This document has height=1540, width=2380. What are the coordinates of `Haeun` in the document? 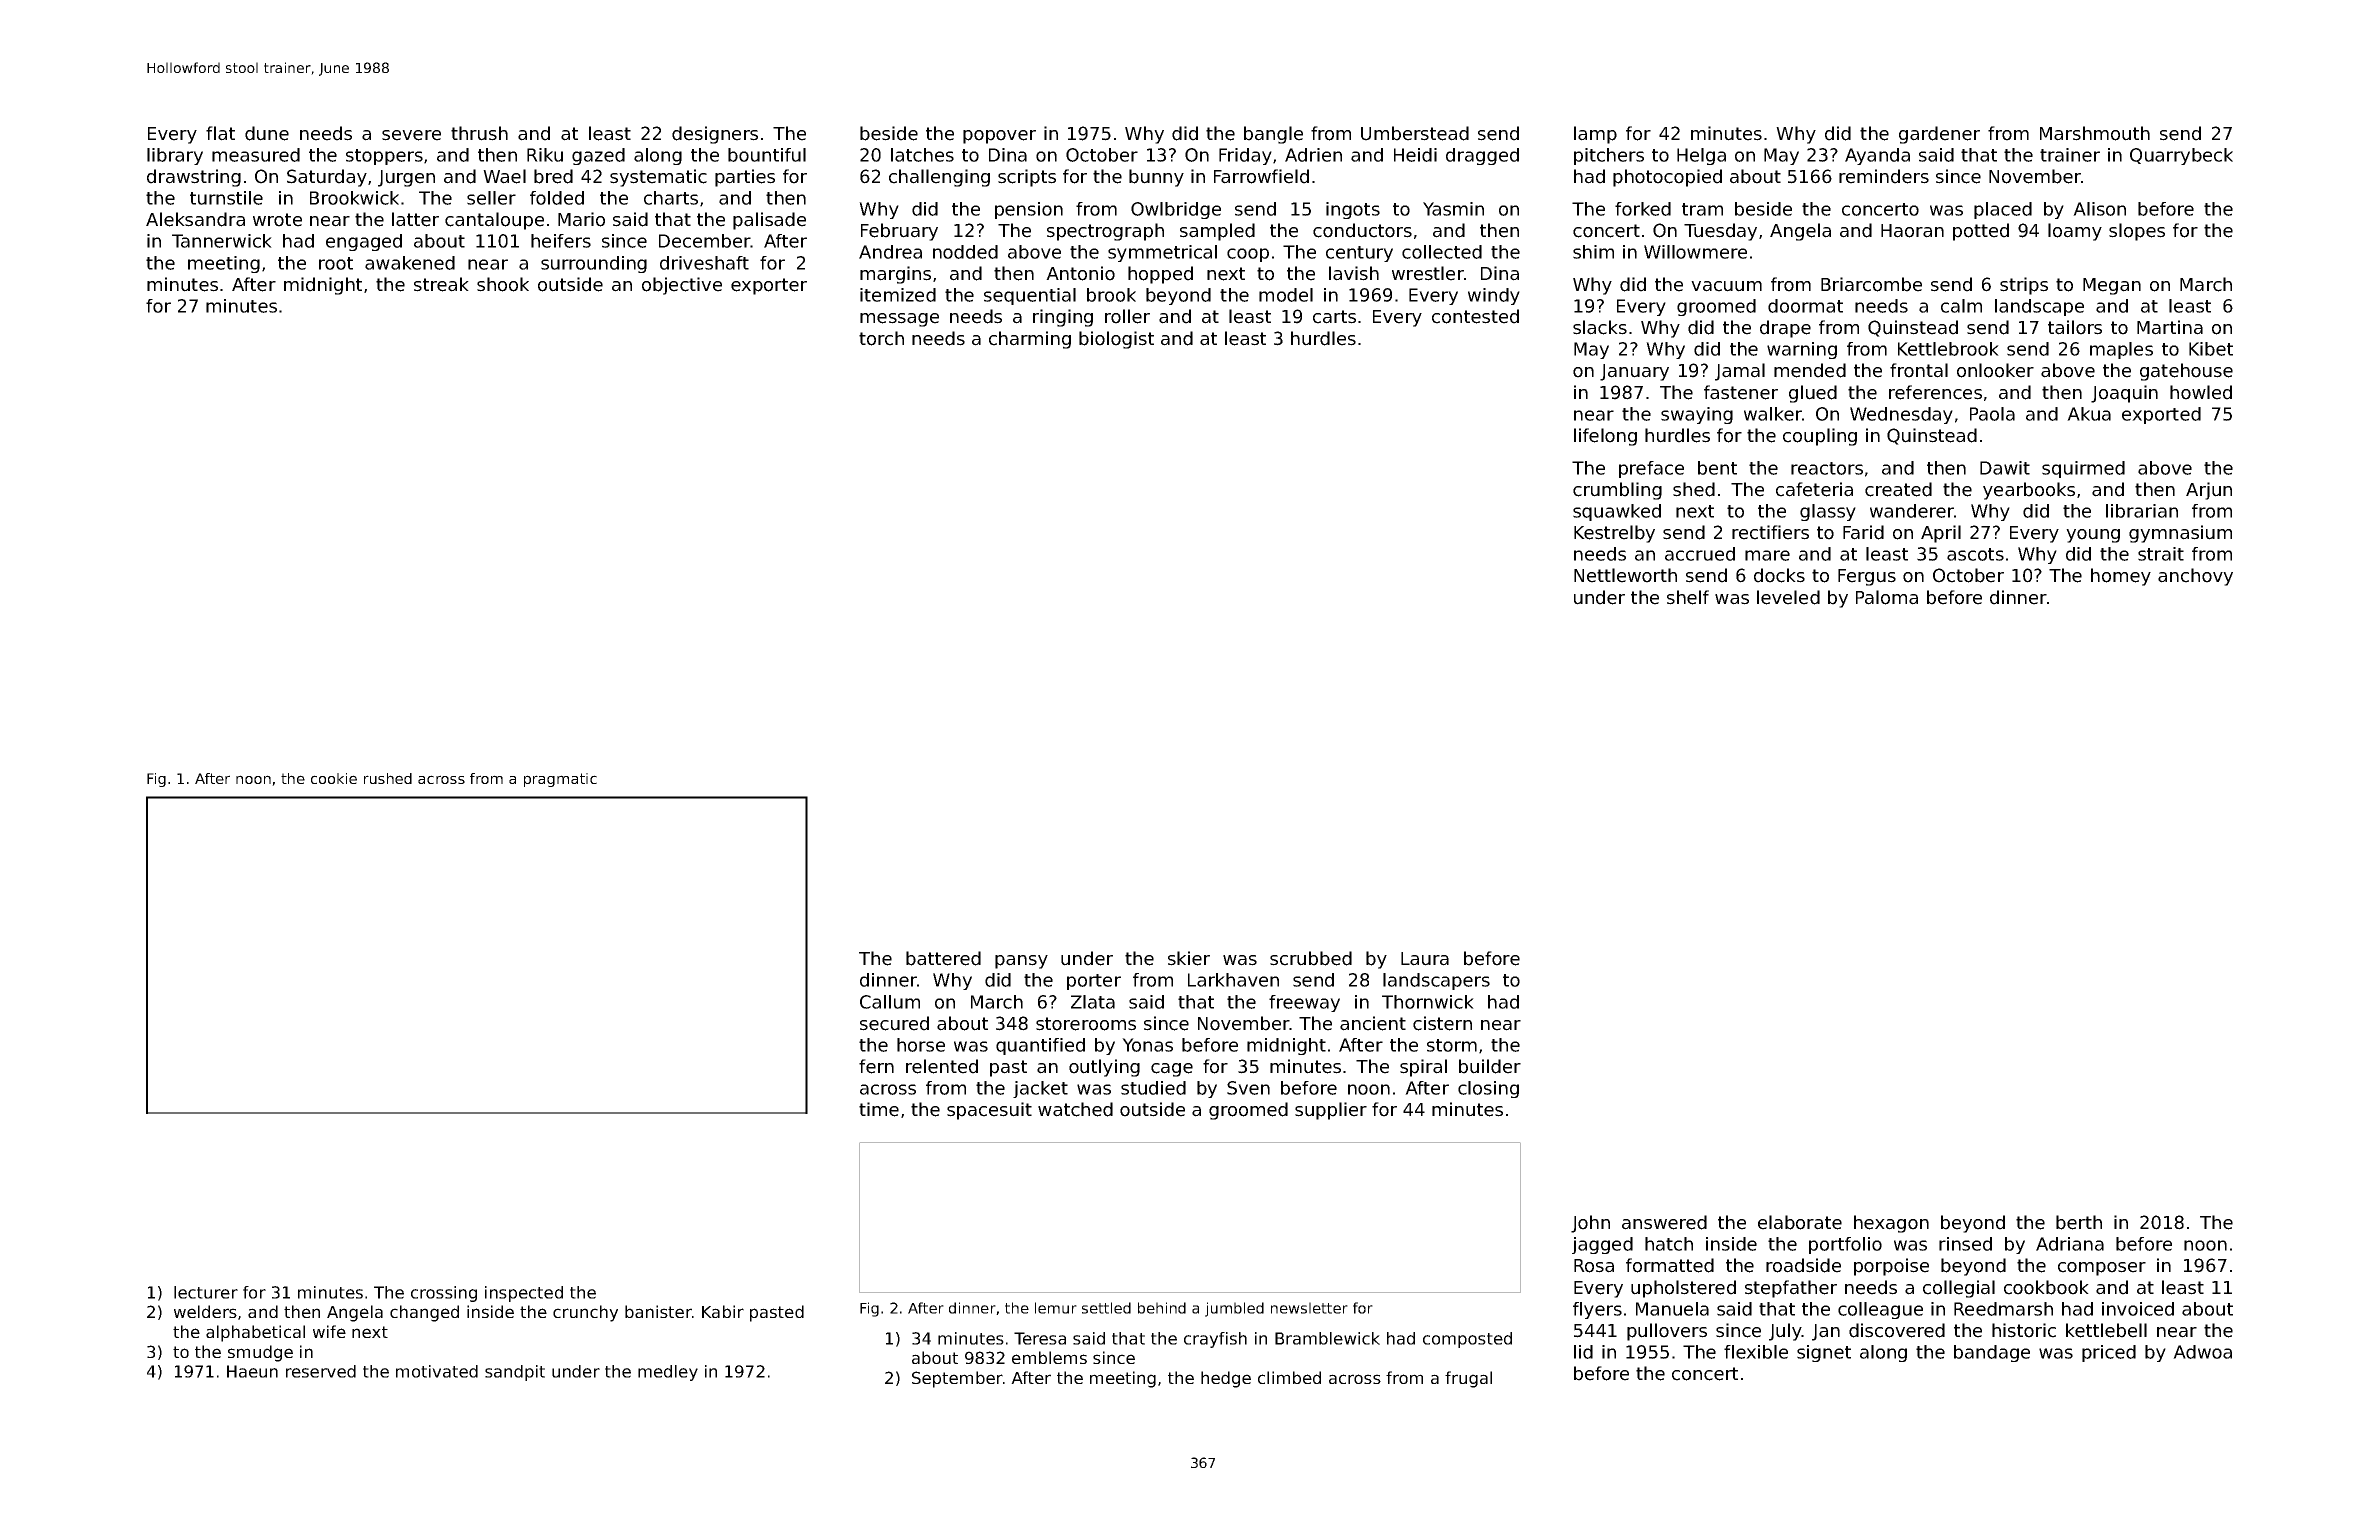 It's located at (252, 1371).
